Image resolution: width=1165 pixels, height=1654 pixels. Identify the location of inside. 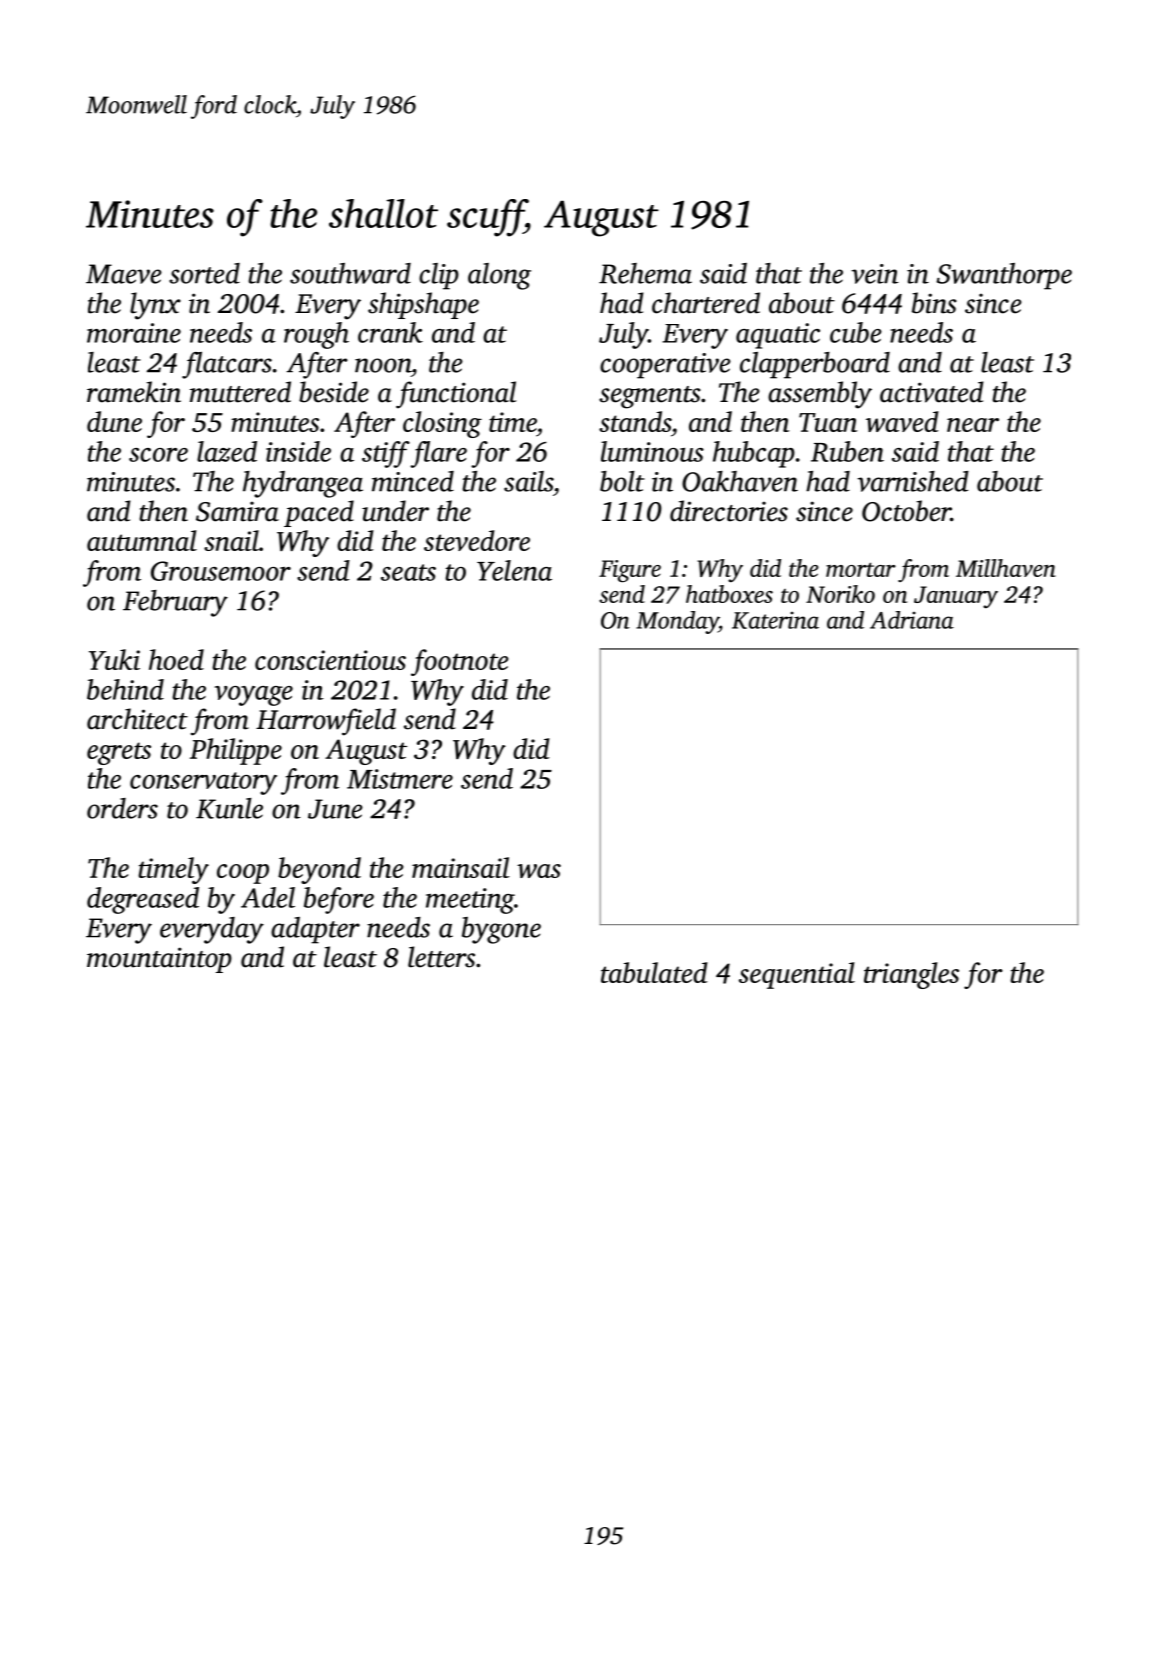
(298, 451).
